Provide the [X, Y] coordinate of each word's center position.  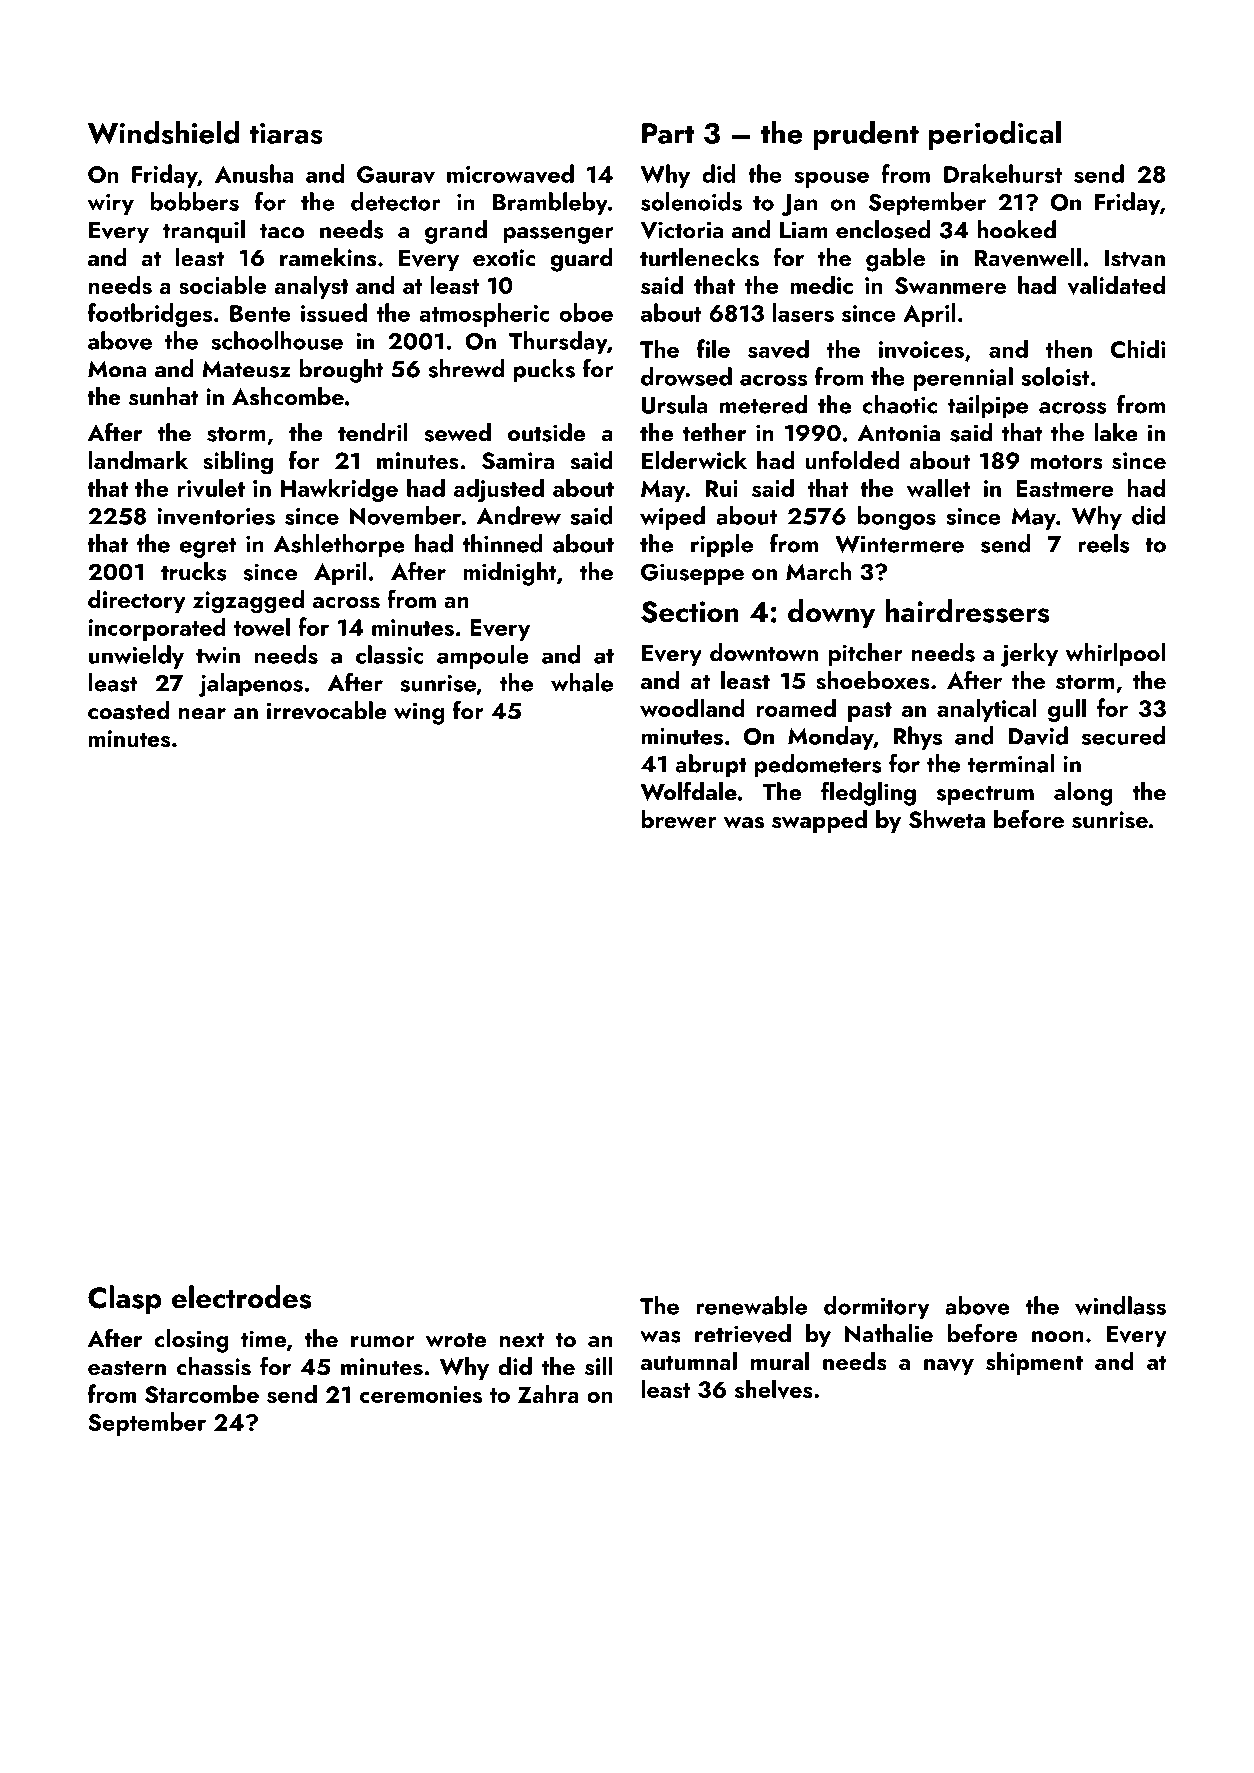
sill [599, 1366]
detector [396, 201]
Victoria [682, 230]
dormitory [877, 1308]
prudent [866, 135]
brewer [679, 819]
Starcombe [202, 1393]
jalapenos [250, 685]
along [1083, 794]
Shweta [947, 819]
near [202, 714]
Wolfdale [688, 791]
